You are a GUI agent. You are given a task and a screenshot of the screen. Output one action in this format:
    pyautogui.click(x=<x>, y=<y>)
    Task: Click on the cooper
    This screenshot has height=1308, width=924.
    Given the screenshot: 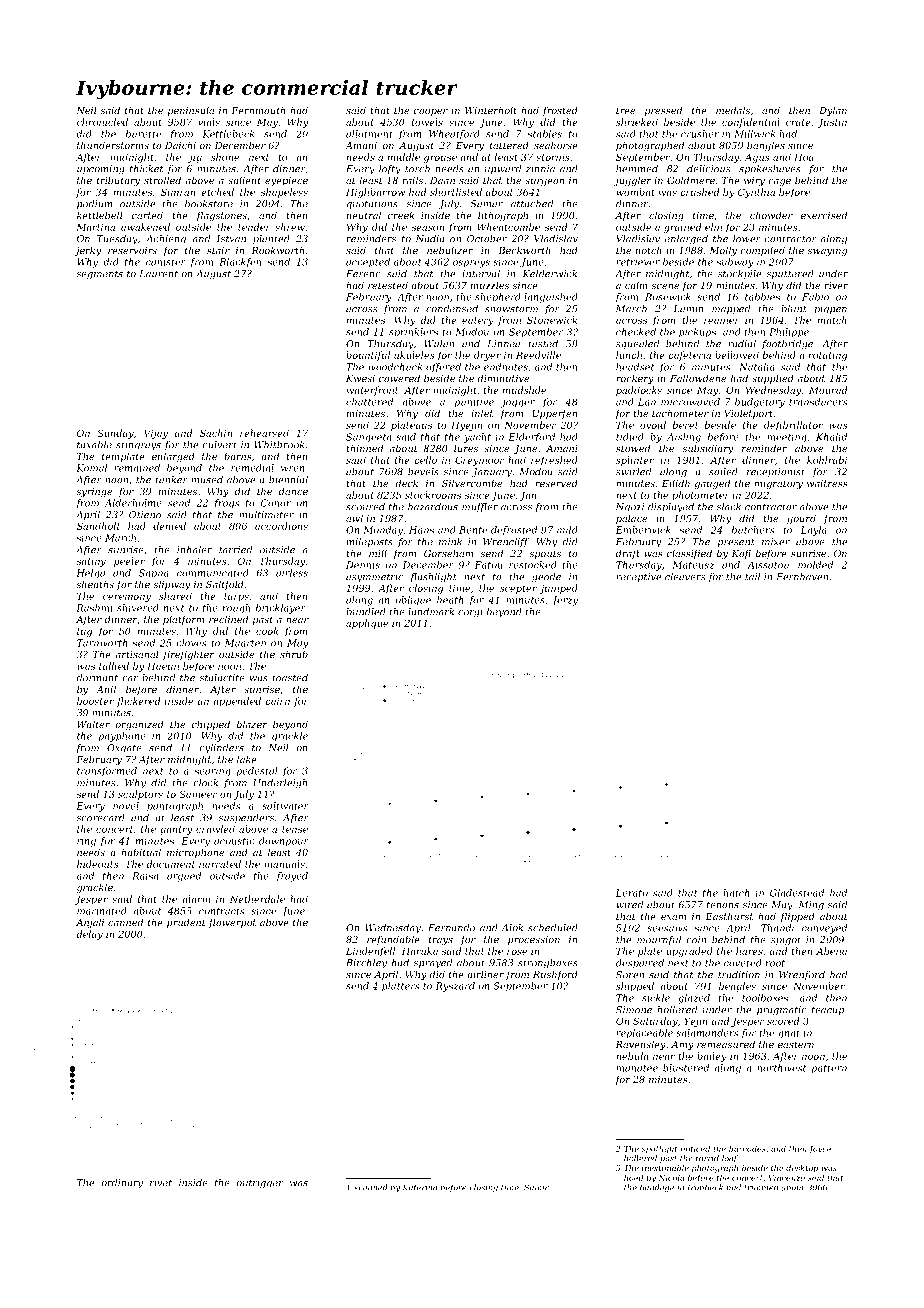 What is the action you would take?
    pyautogui.click(x=431, y=112)
